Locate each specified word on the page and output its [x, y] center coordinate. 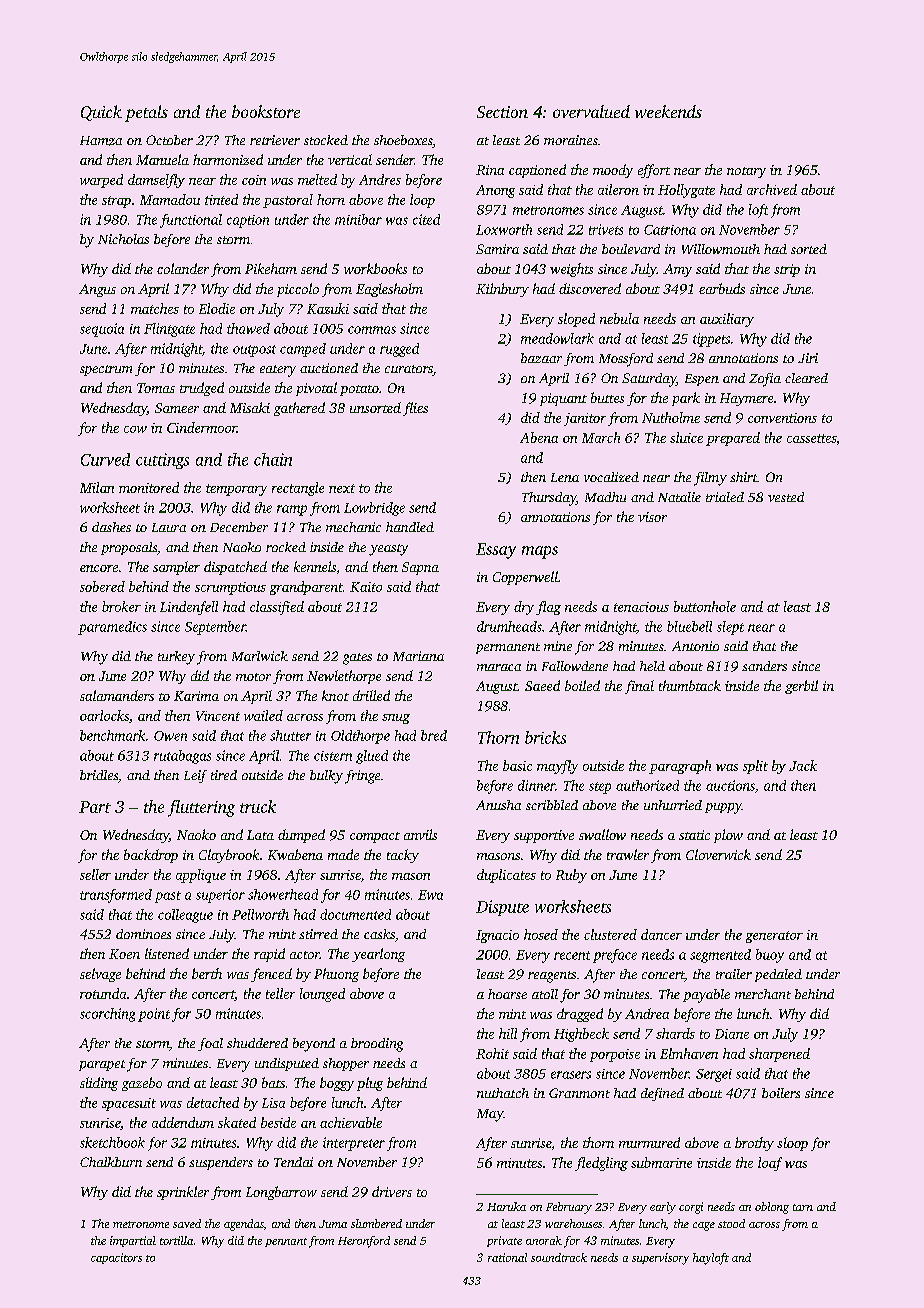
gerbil [801, 687]
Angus [97, 290]
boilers [781, 1093]
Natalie [679, 497]
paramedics [112, 628]
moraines [571, 140]
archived [772, 189]
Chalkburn [111, 1162]
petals [146, 113]
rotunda [103, 993]
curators [409, 370]
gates [357, 659]
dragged [580, 1015]
